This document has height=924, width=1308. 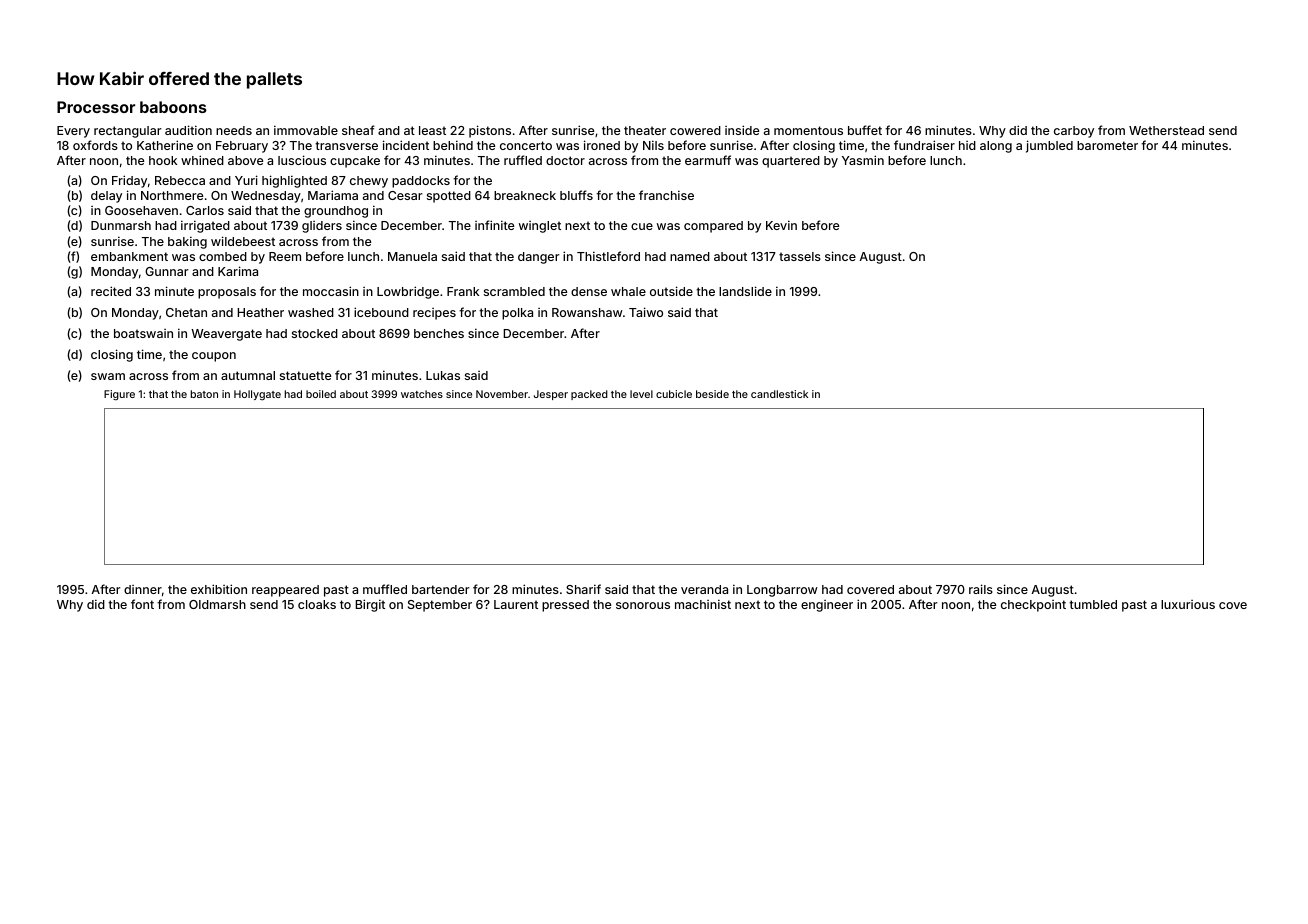 What do you see at coordinates (745, 291) in the document?
I see `landslide` at bounding box center [745, 291].
